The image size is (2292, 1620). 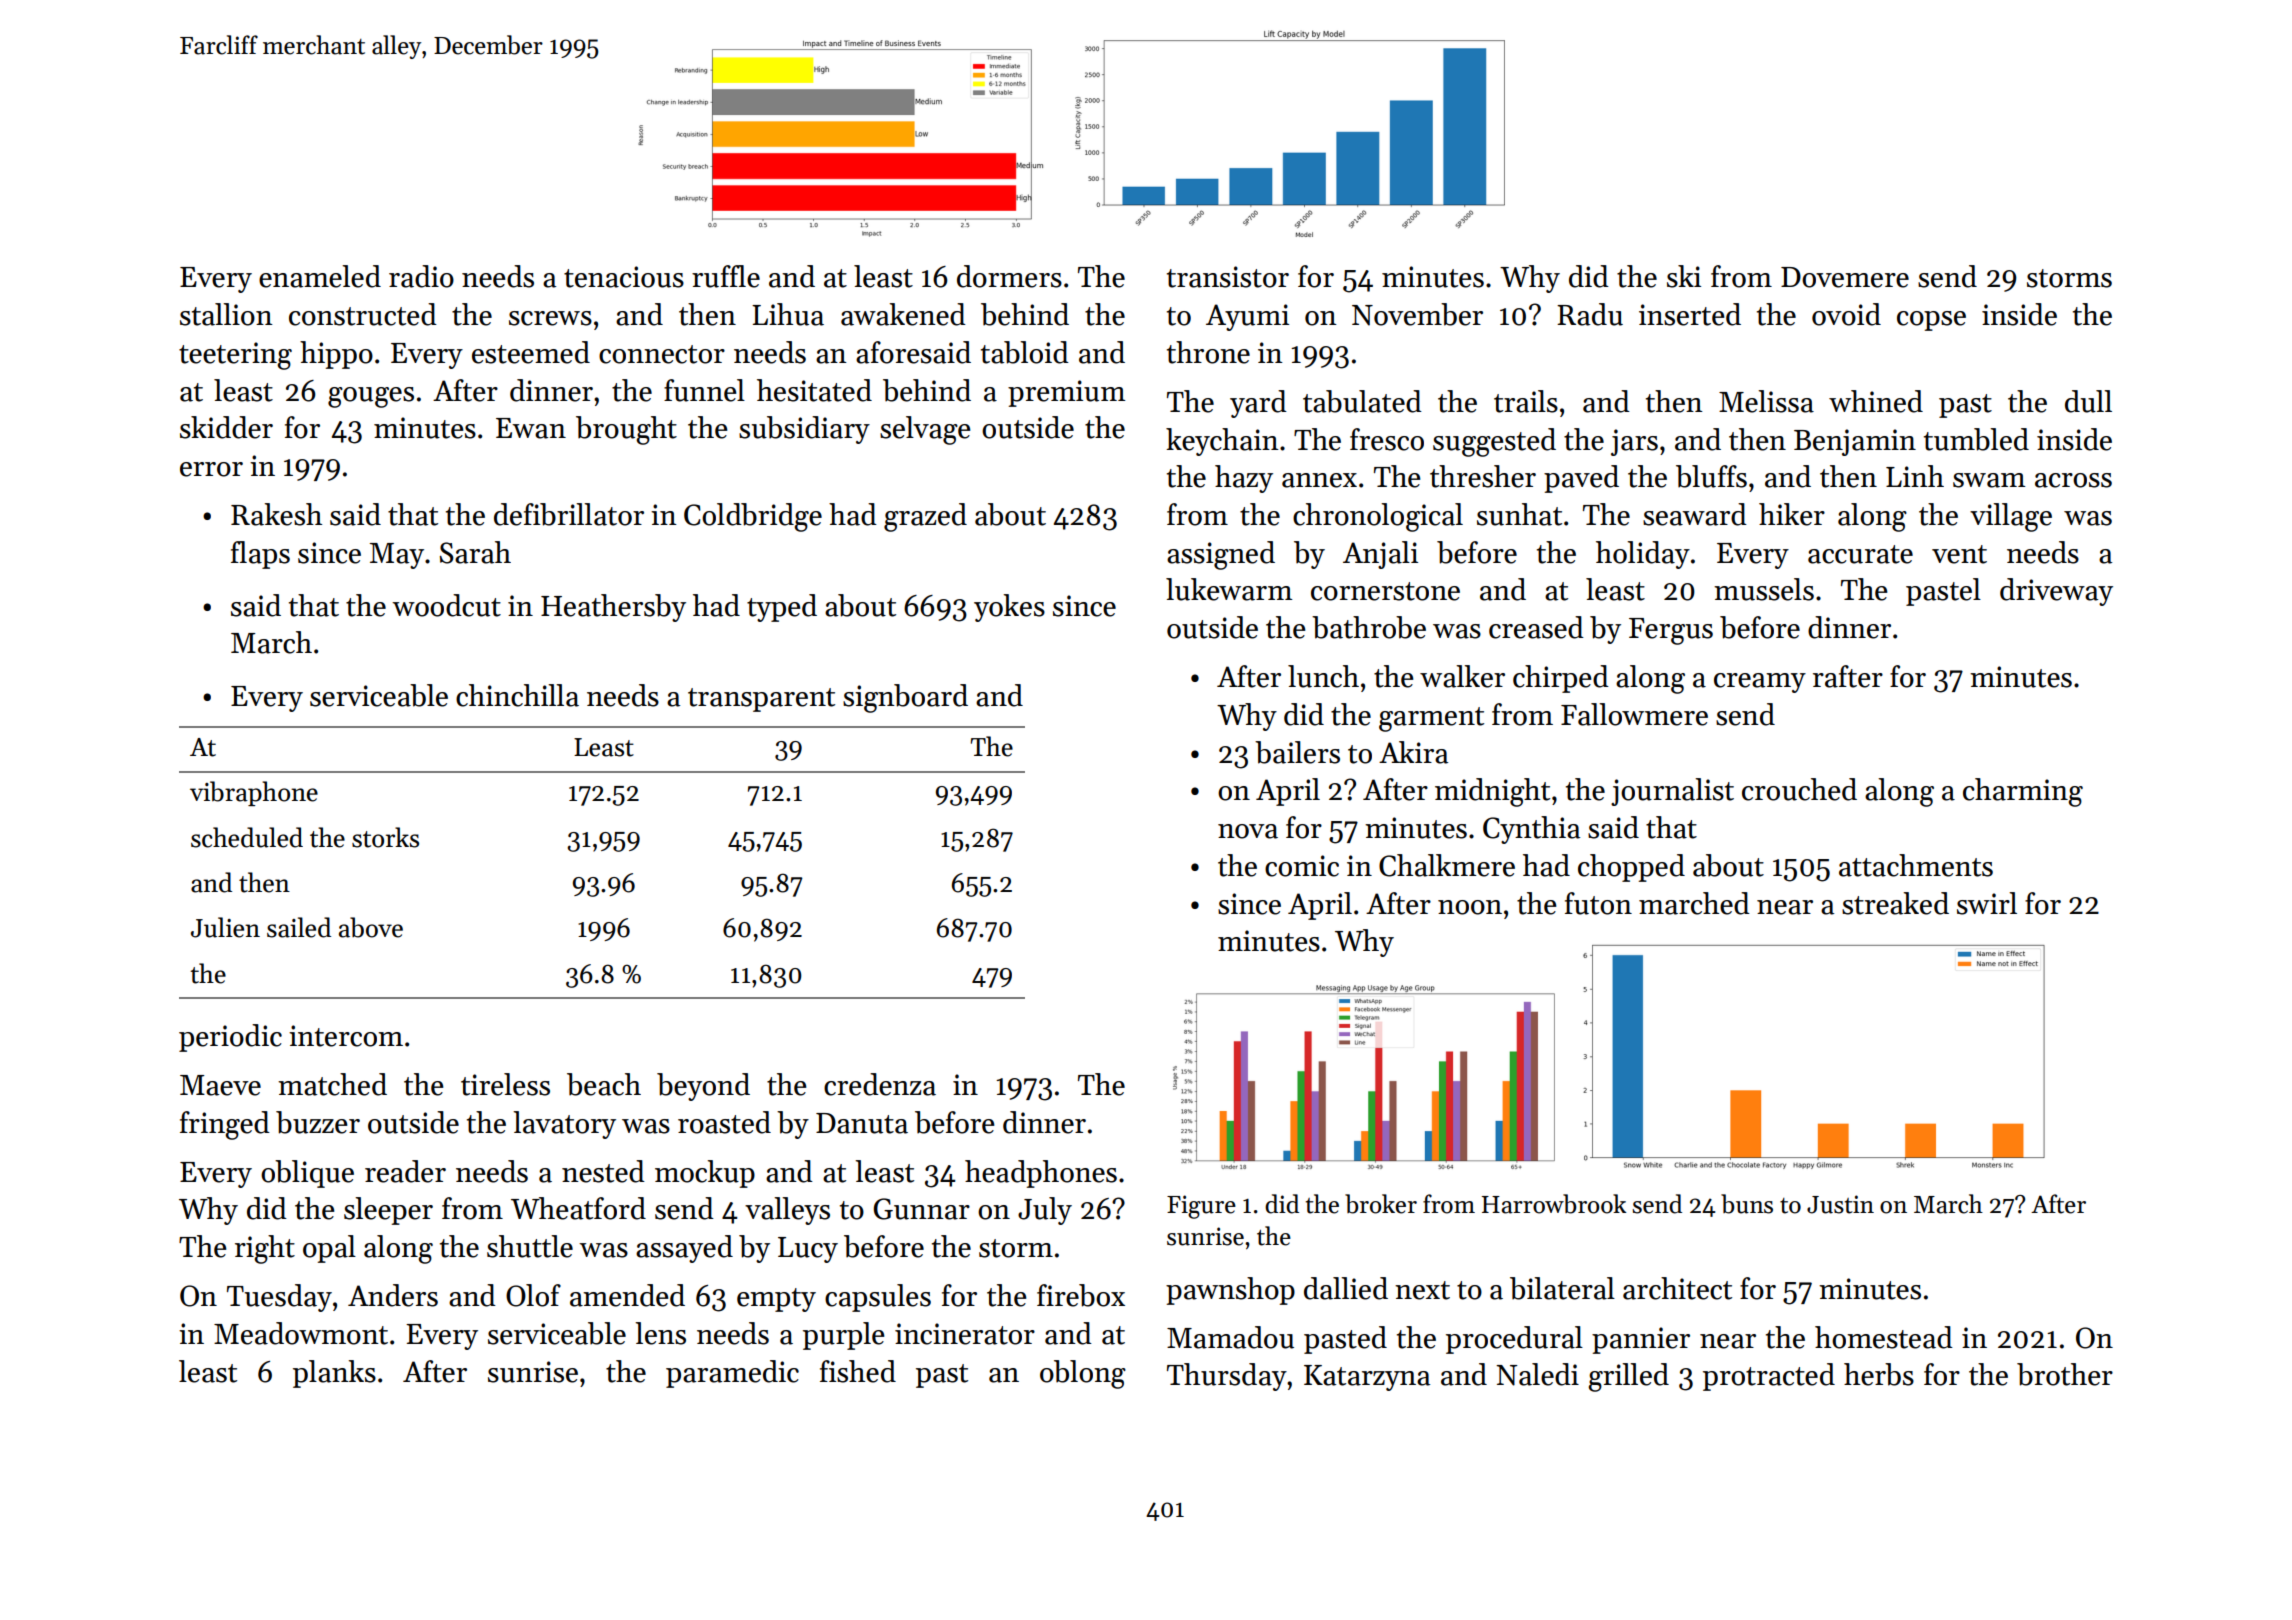 I want to click on driveway, so click(x=2056, y=592).
